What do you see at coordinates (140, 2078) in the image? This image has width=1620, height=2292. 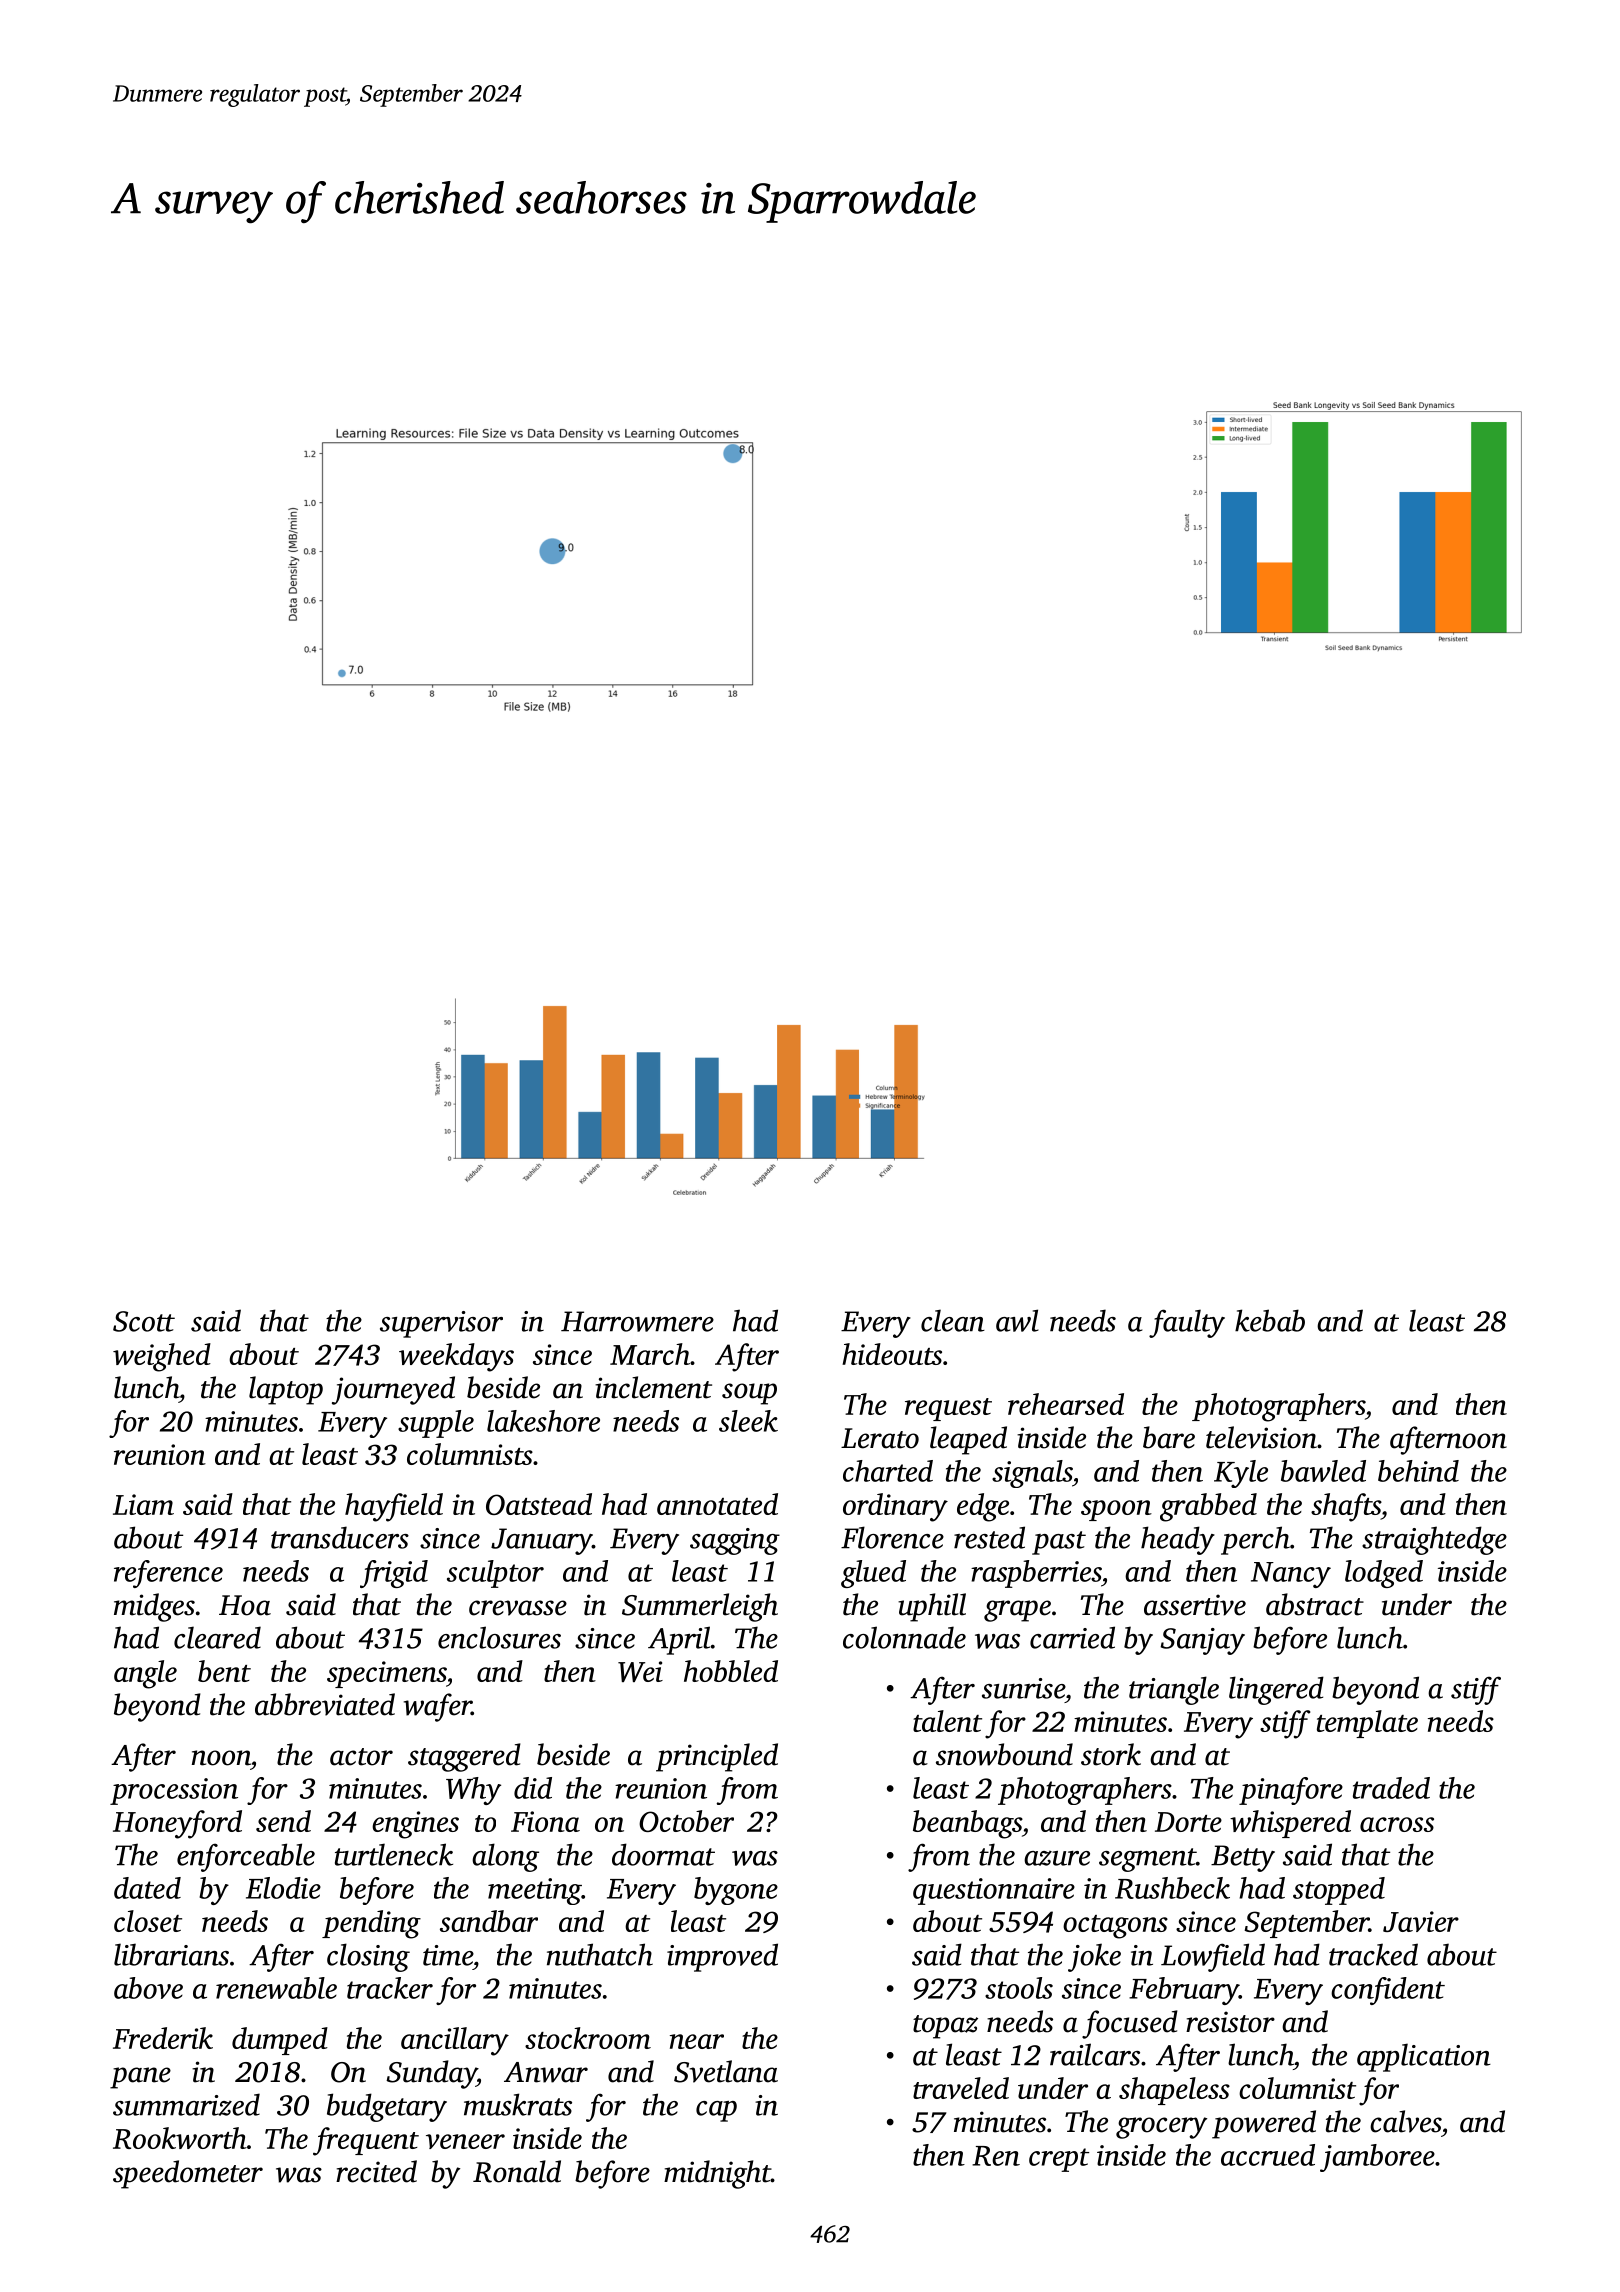 I see `pane` at bounding box center [140, 2078].
